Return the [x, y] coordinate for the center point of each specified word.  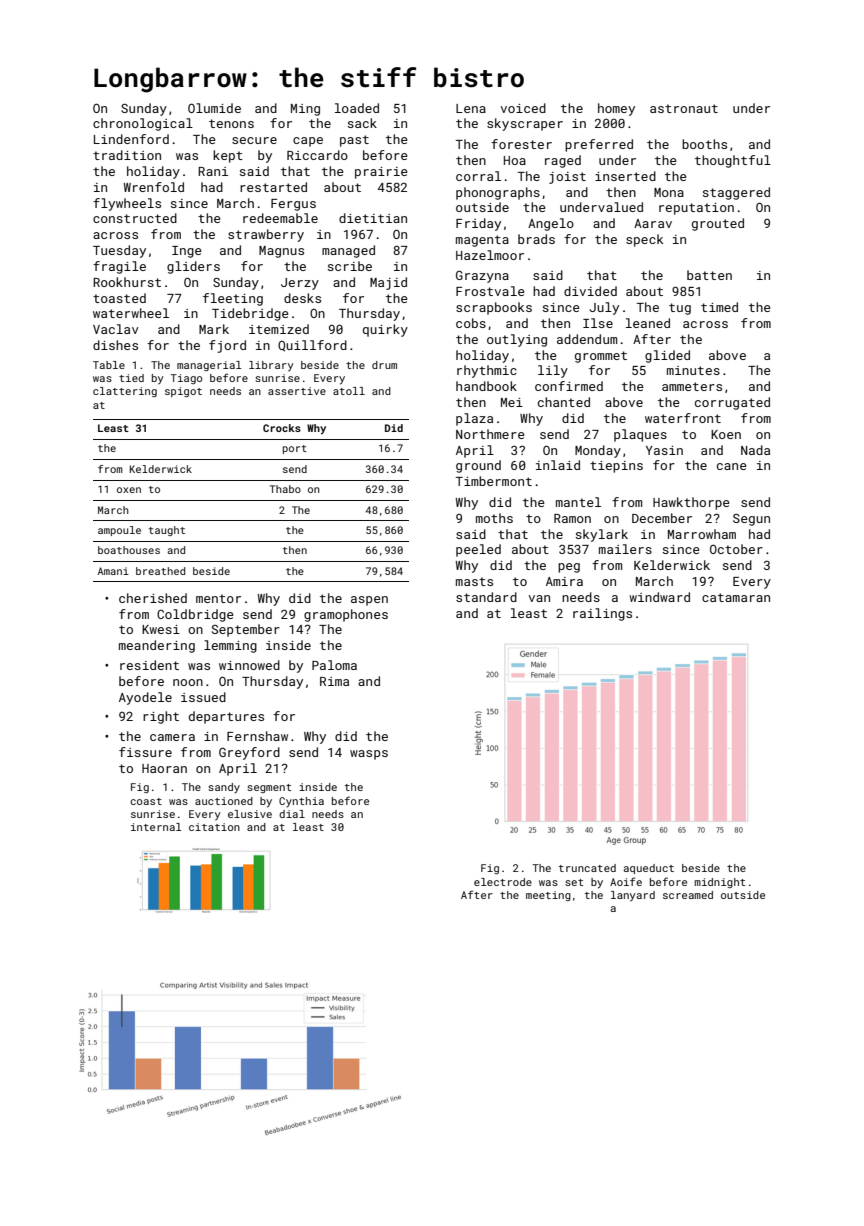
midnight [719, 883]
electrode [503, 882]
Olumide [214, 108]
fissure [145, 752]
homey [616, 109]
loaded [357, 108]
